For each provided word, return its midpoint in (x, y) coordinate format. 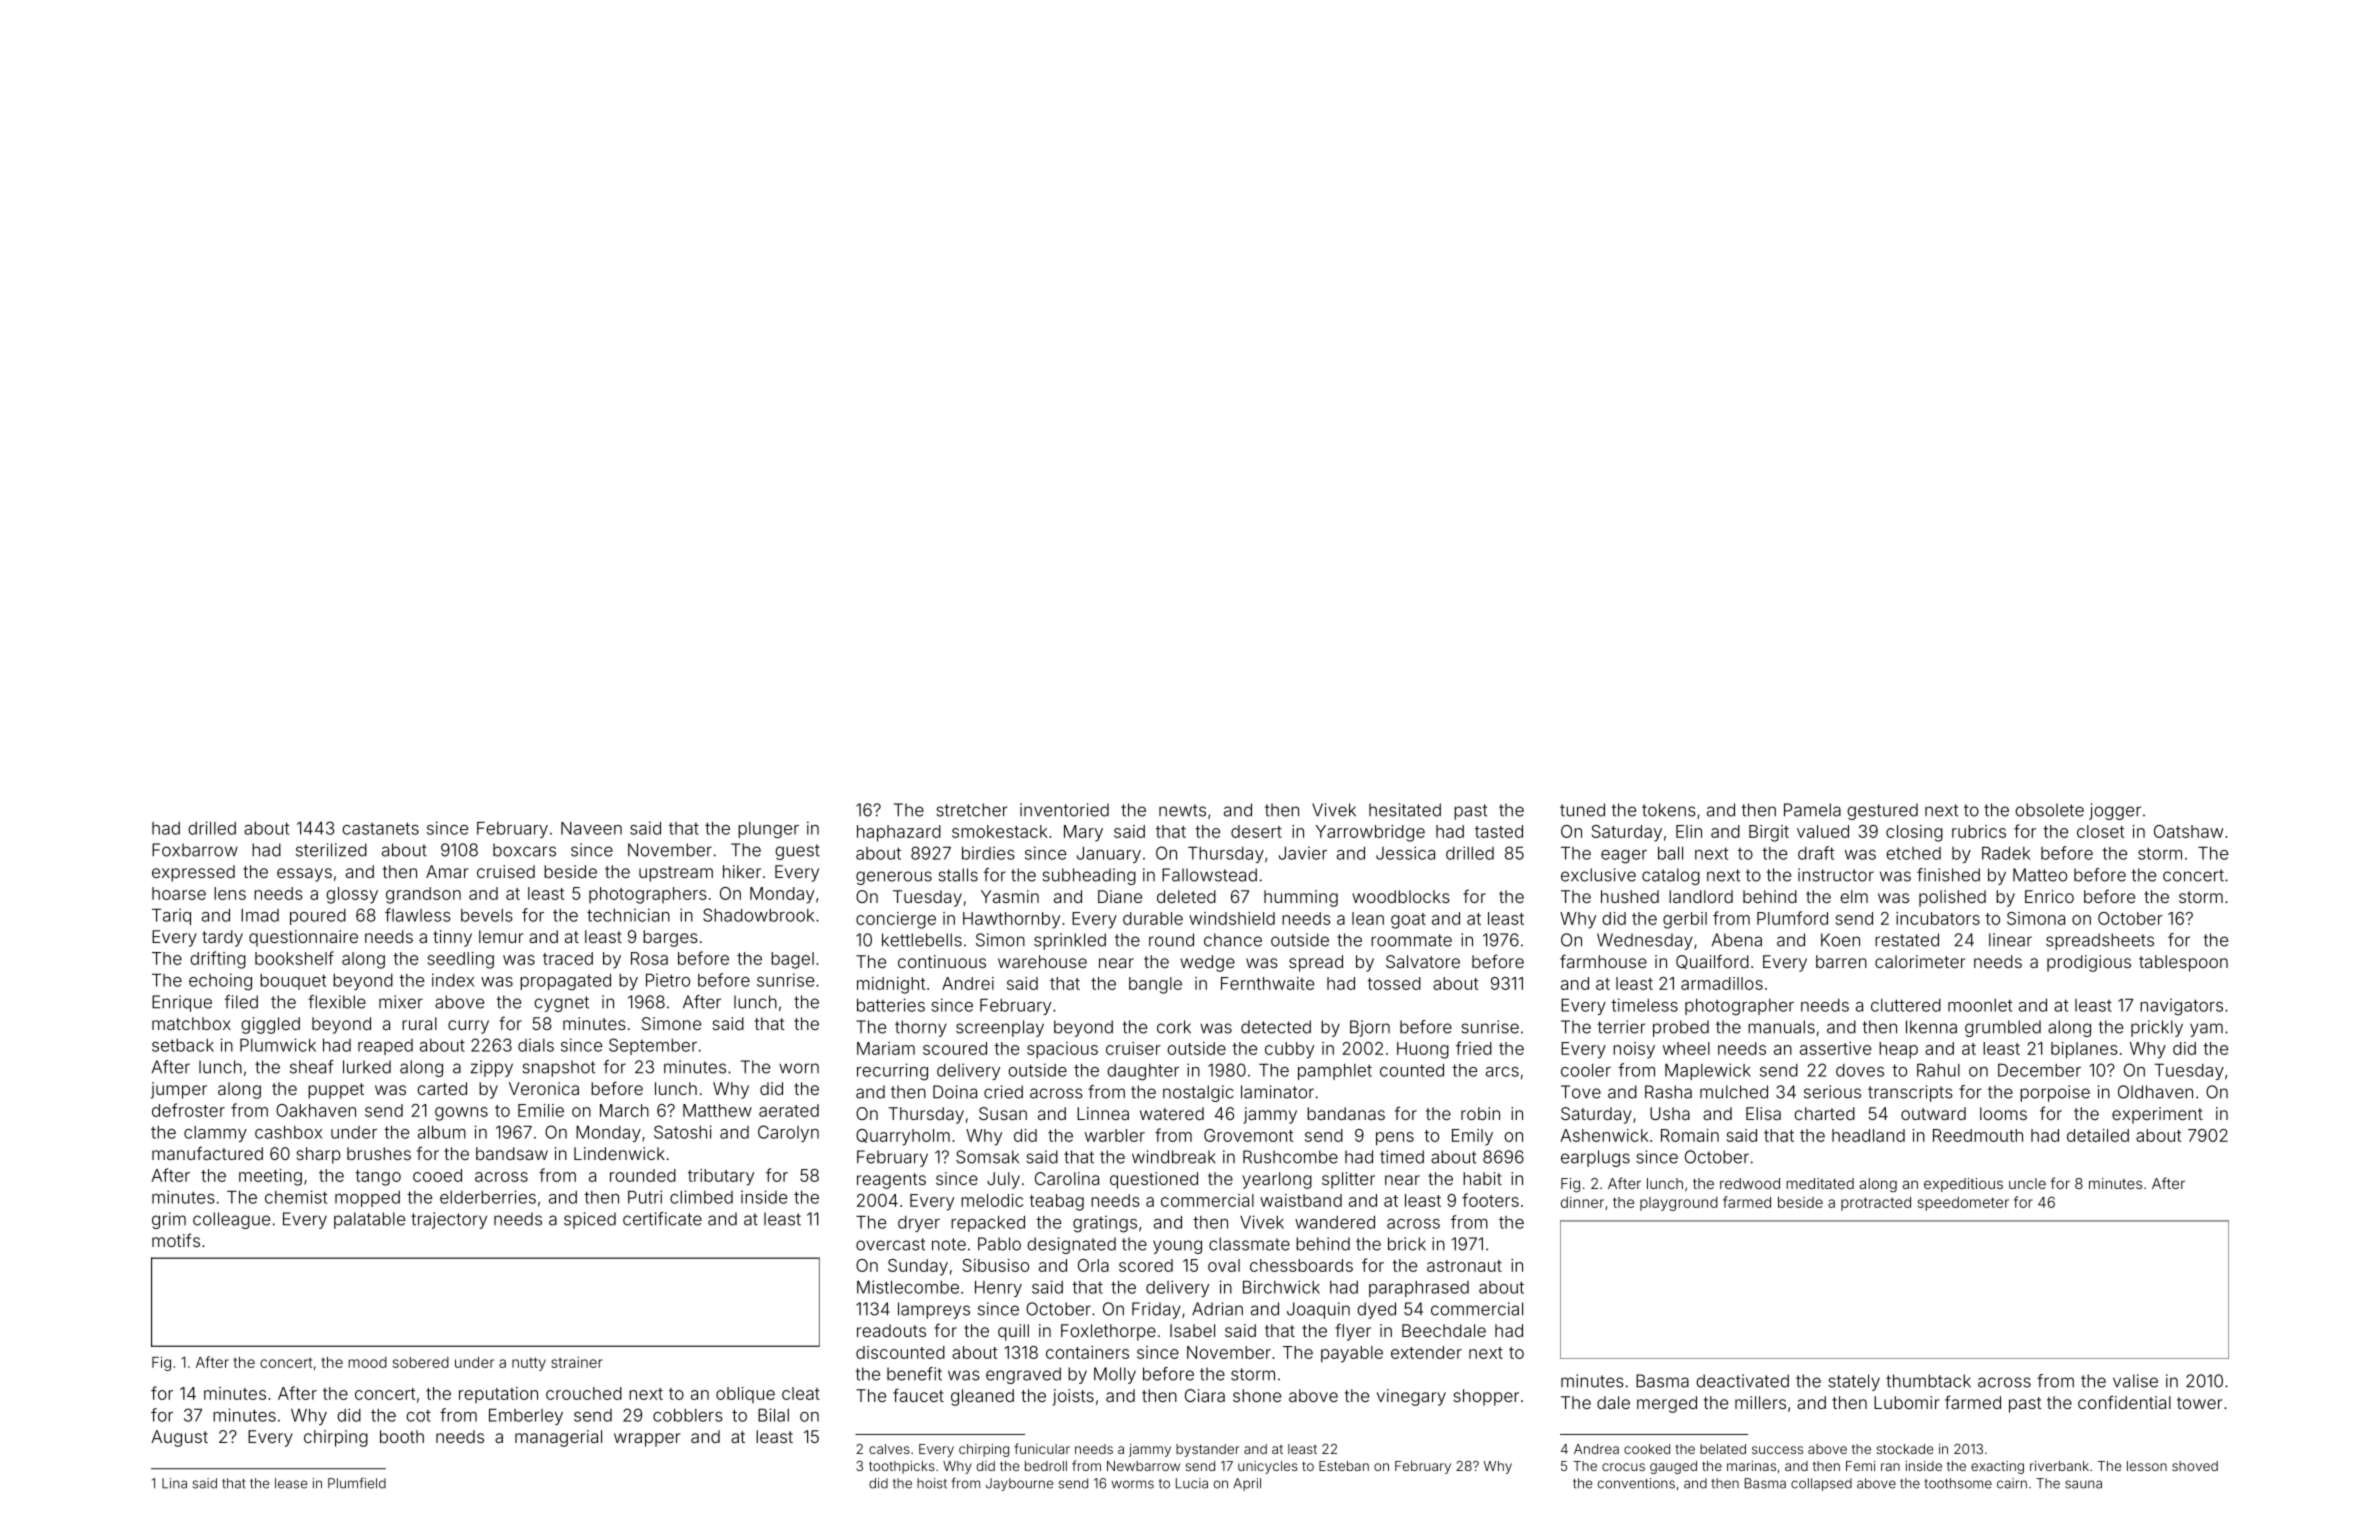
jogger (2115, 811)
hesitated (1405, 810)
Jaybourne (1019, 1484)
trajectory (449, 1220)
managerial (558, 1438)
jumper (179, 1090)
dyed (1376, 1310)
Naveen (591, 828)
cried (1003, 1092)
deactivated (1742, 1381)
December (2039, 1070)
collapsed (1821, 1484)
